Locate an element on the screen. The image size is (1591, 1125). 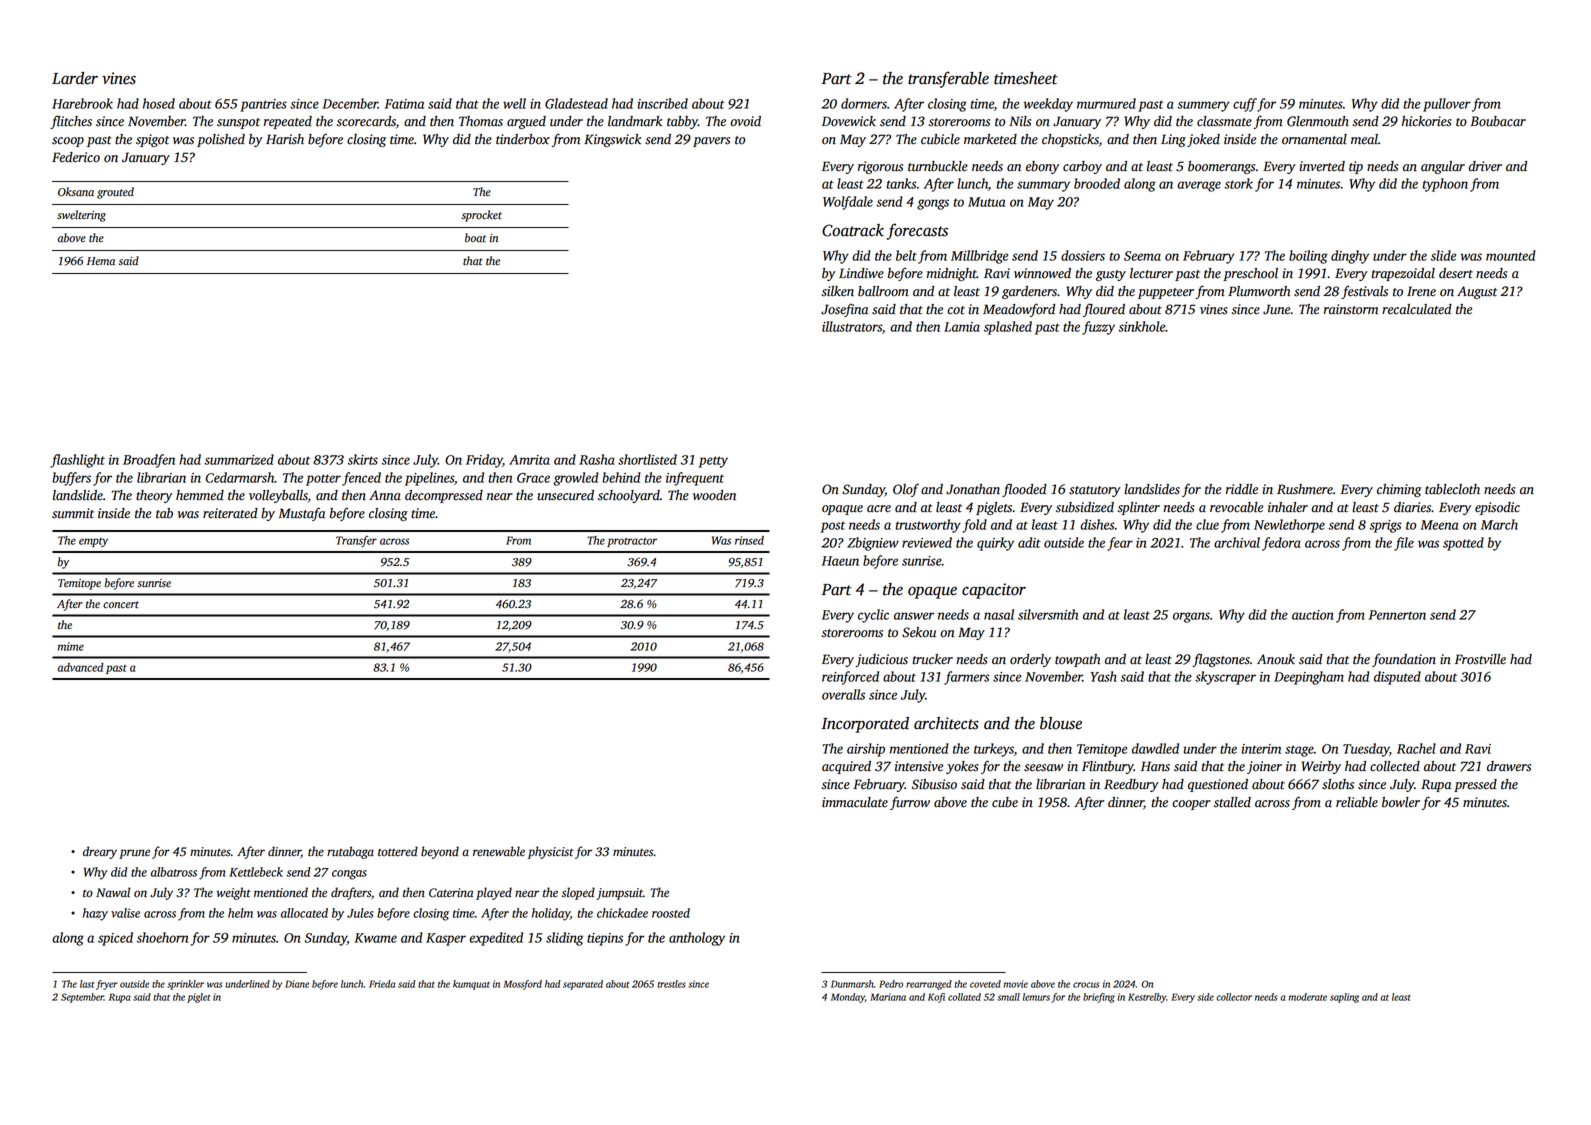
Mariana is located at coordinates (888, 997).
